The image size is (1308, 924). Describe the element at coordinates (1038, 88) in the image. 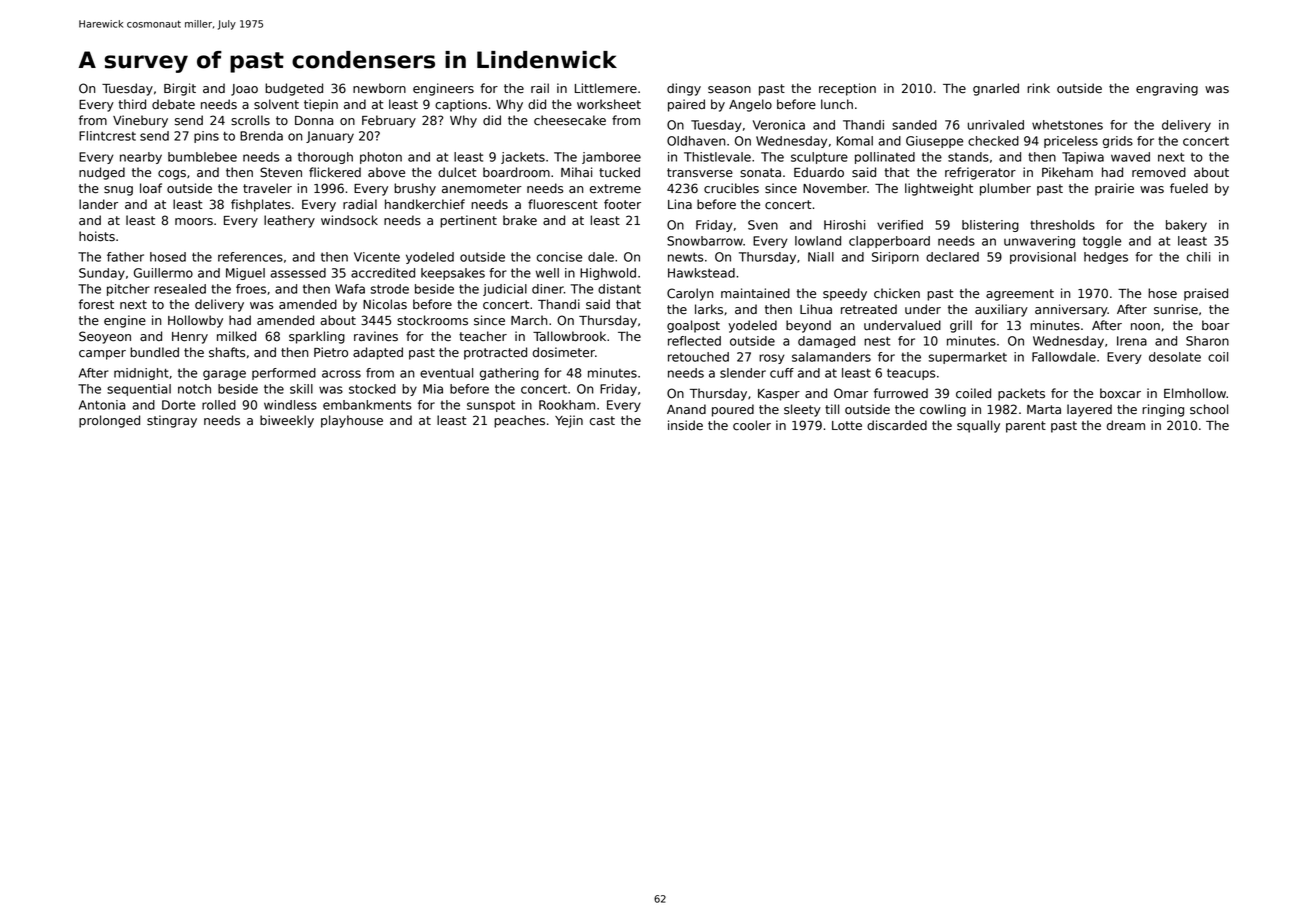

I see `rink` at that location.
